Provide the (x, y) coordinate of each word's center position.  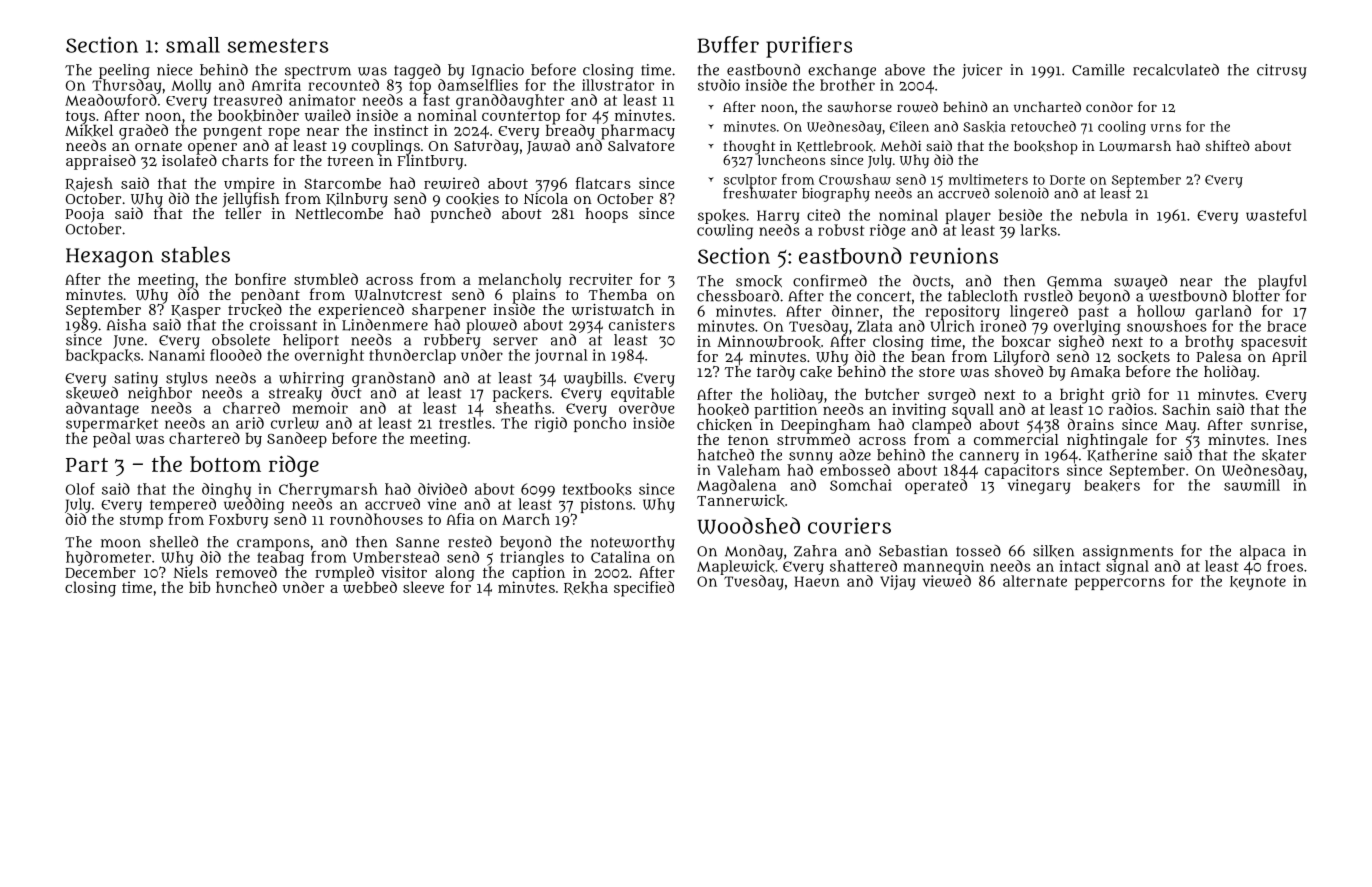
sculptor (750, 181)
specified (644, 589)
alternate (1035, 581)
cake (816, 372)
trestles (465, 423)
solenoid (1022, 193)
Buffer (728, 44)
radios (1131, 409)
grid (1126, 395)
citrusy (1282, 71)
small (193, 45)
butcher (892, 394)
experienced (361, 311)
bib (199, 587)
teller (243, 213)
